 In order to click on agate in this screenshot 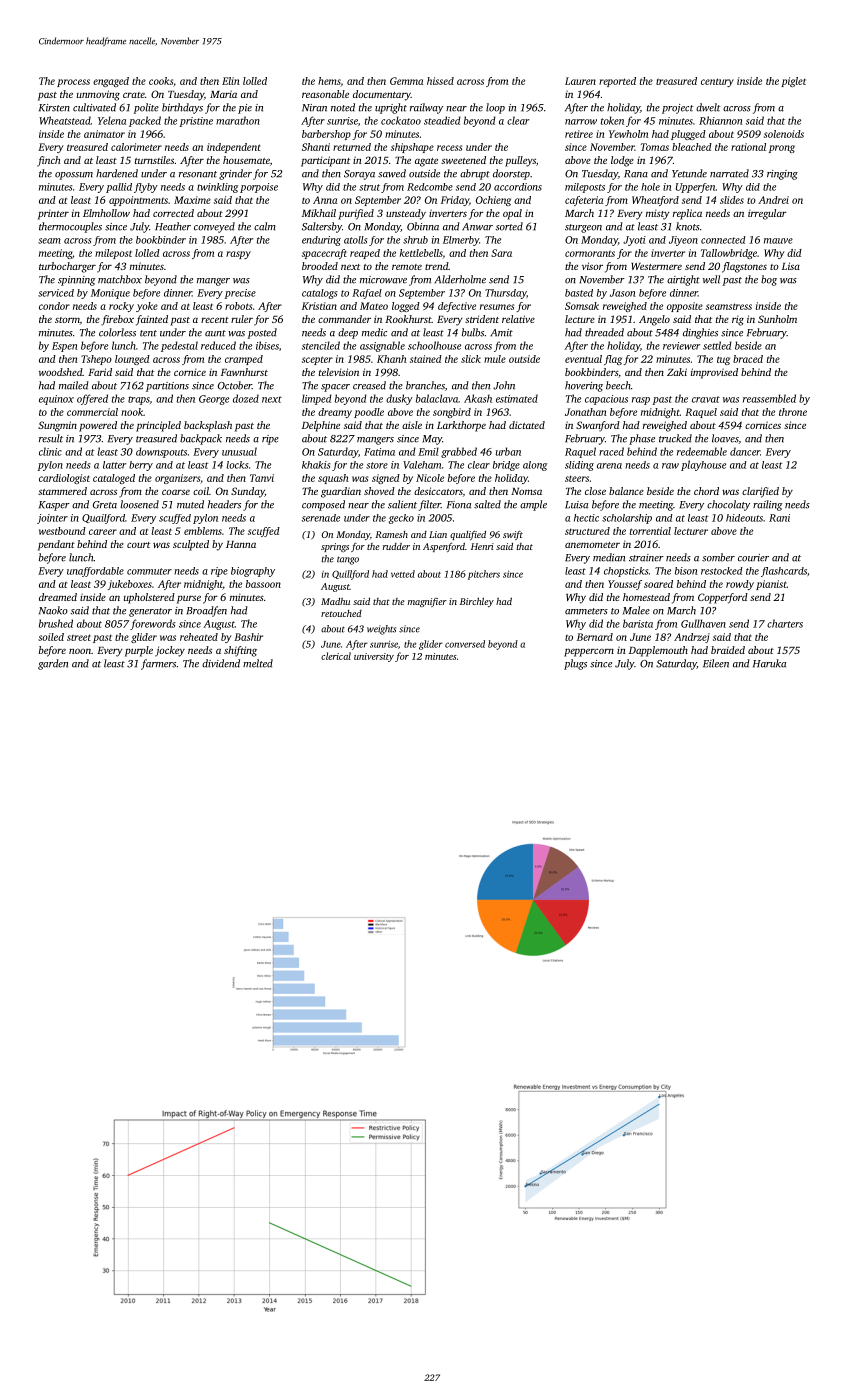, I will do `click(426, 162)`.
